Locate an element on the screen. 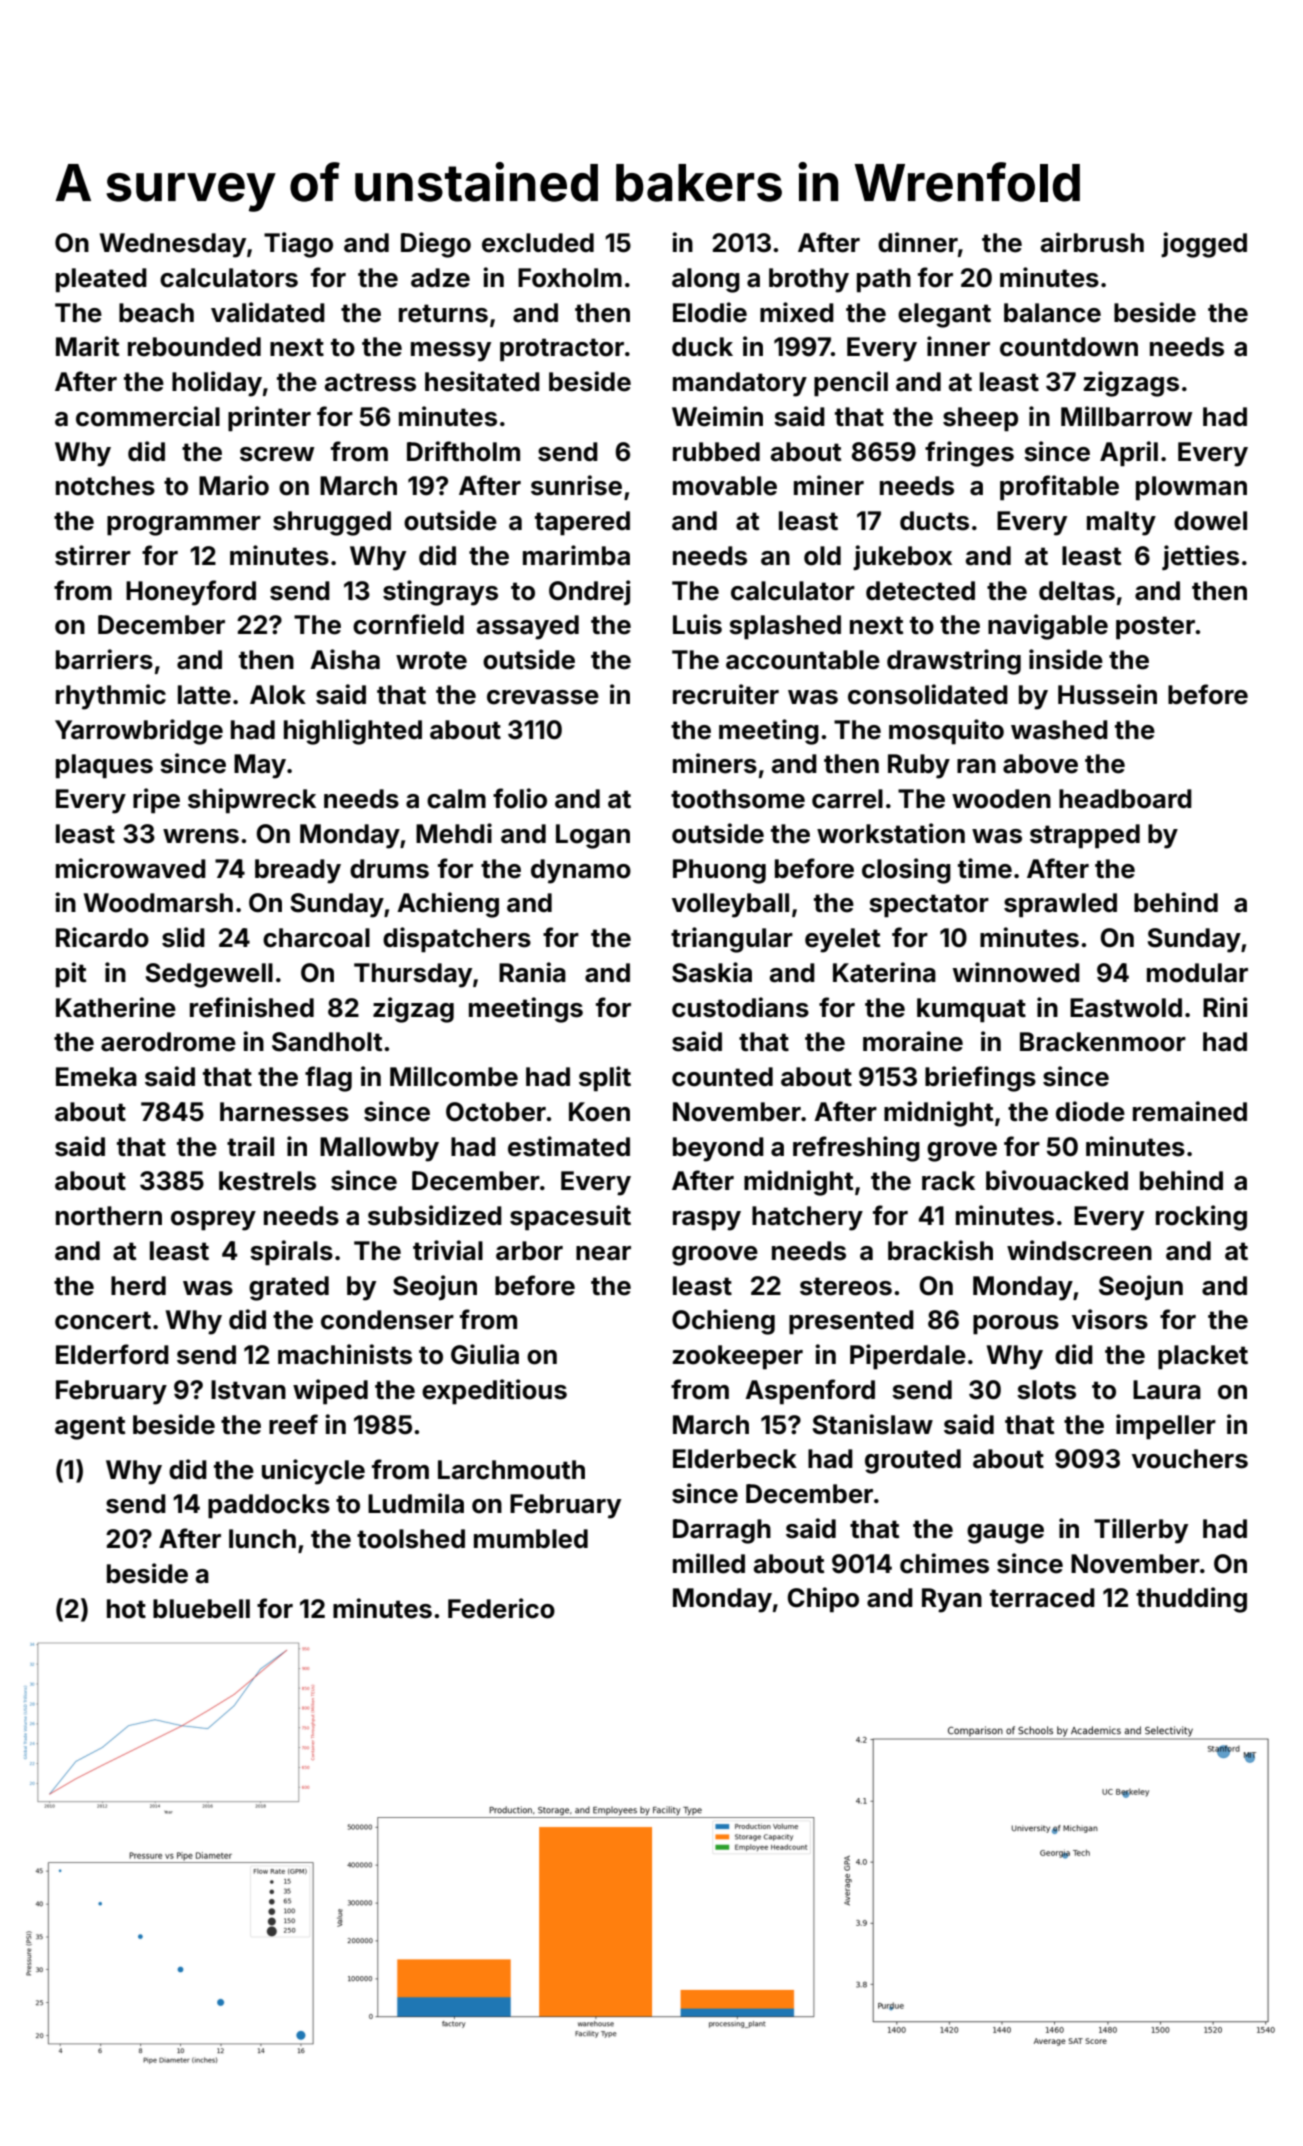  hot is located at coordinates (126, 1609).
